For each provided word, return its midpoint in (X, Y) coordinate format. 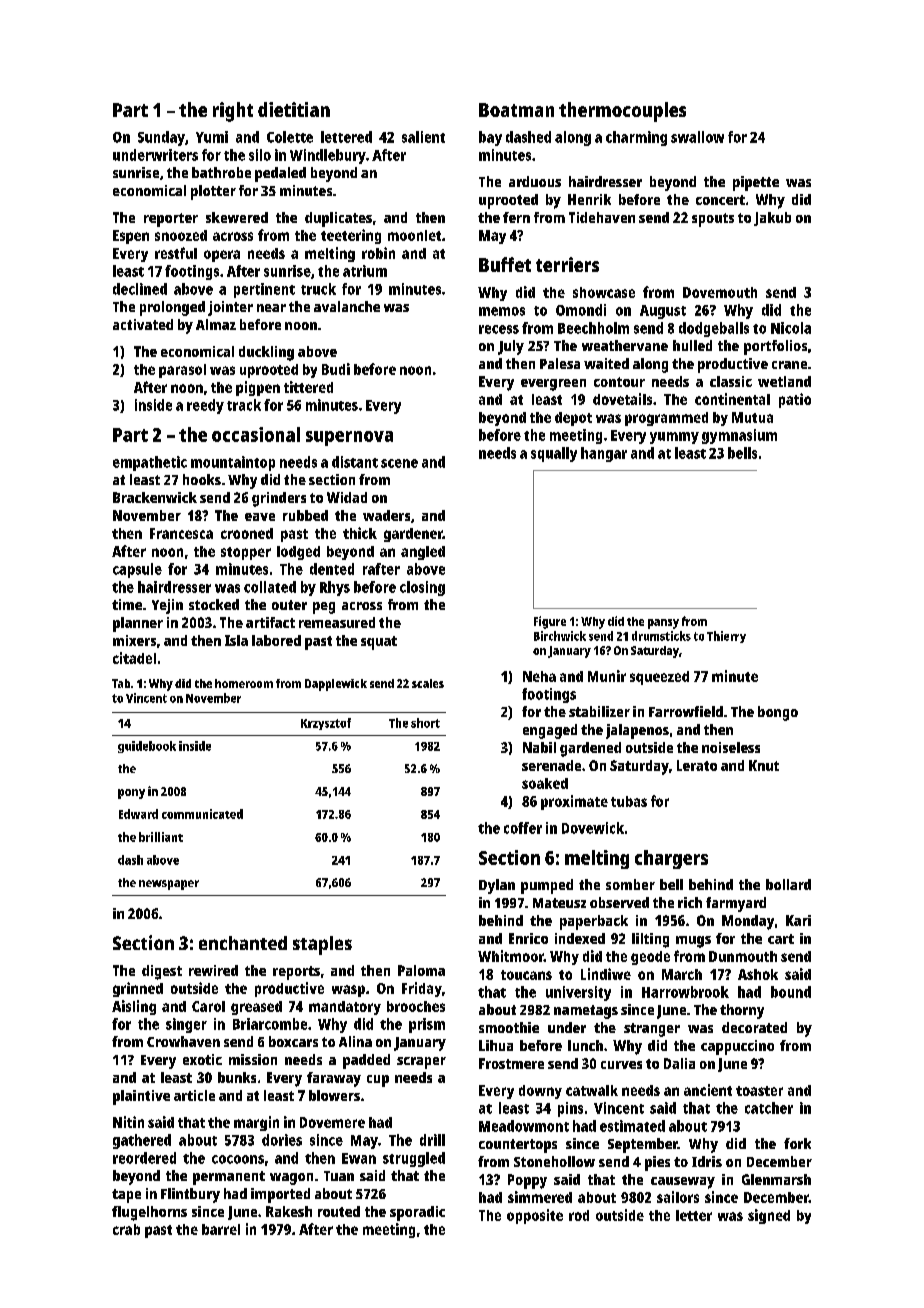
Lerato (697, 765)
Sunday (161, 138)
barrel (221, 1229)
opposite (535, 1216)
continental (732, 399)
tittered (308, 387)
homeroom (244, 683)
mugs (693, 942)
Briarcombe (270, 1024)
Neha (539, 676)
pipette (756, 183)
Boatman (516, 110)
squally (554, 454)
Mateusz (559, 903)
